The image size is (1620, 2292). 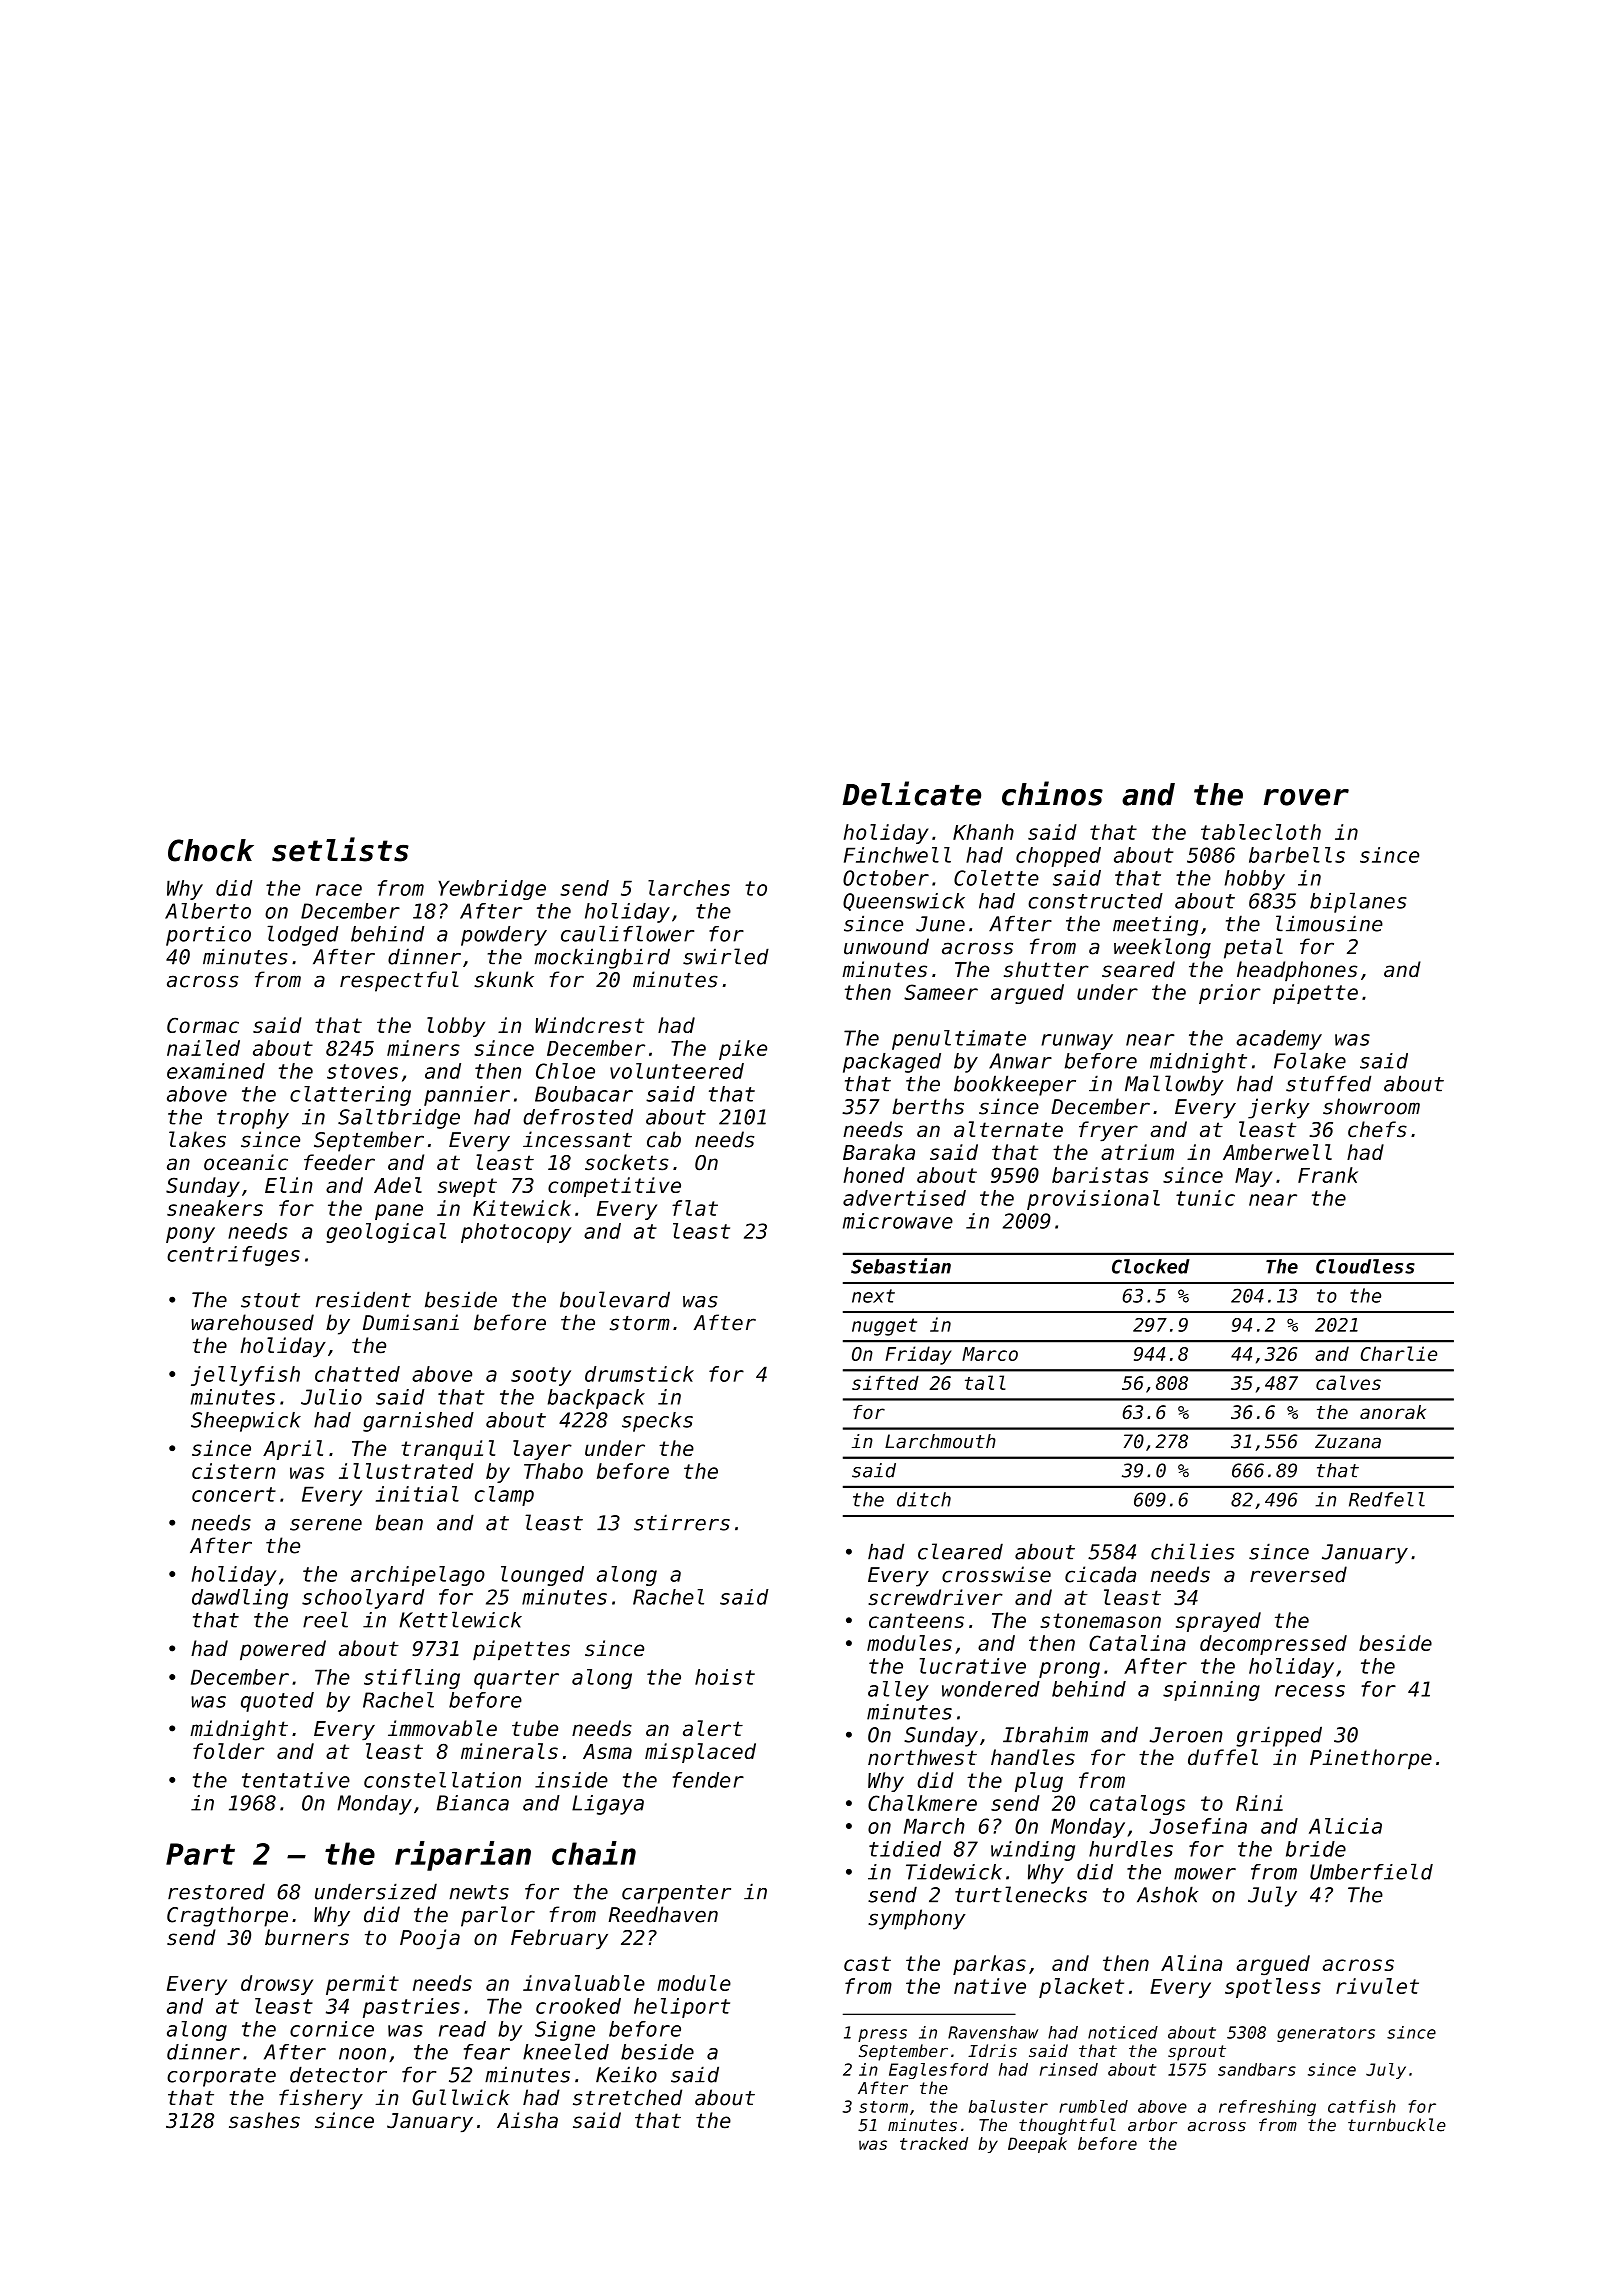 What do you see at coordinates (1377, 1129) in the page?
I see `chefs` at bounding box center [1377, 1129].
